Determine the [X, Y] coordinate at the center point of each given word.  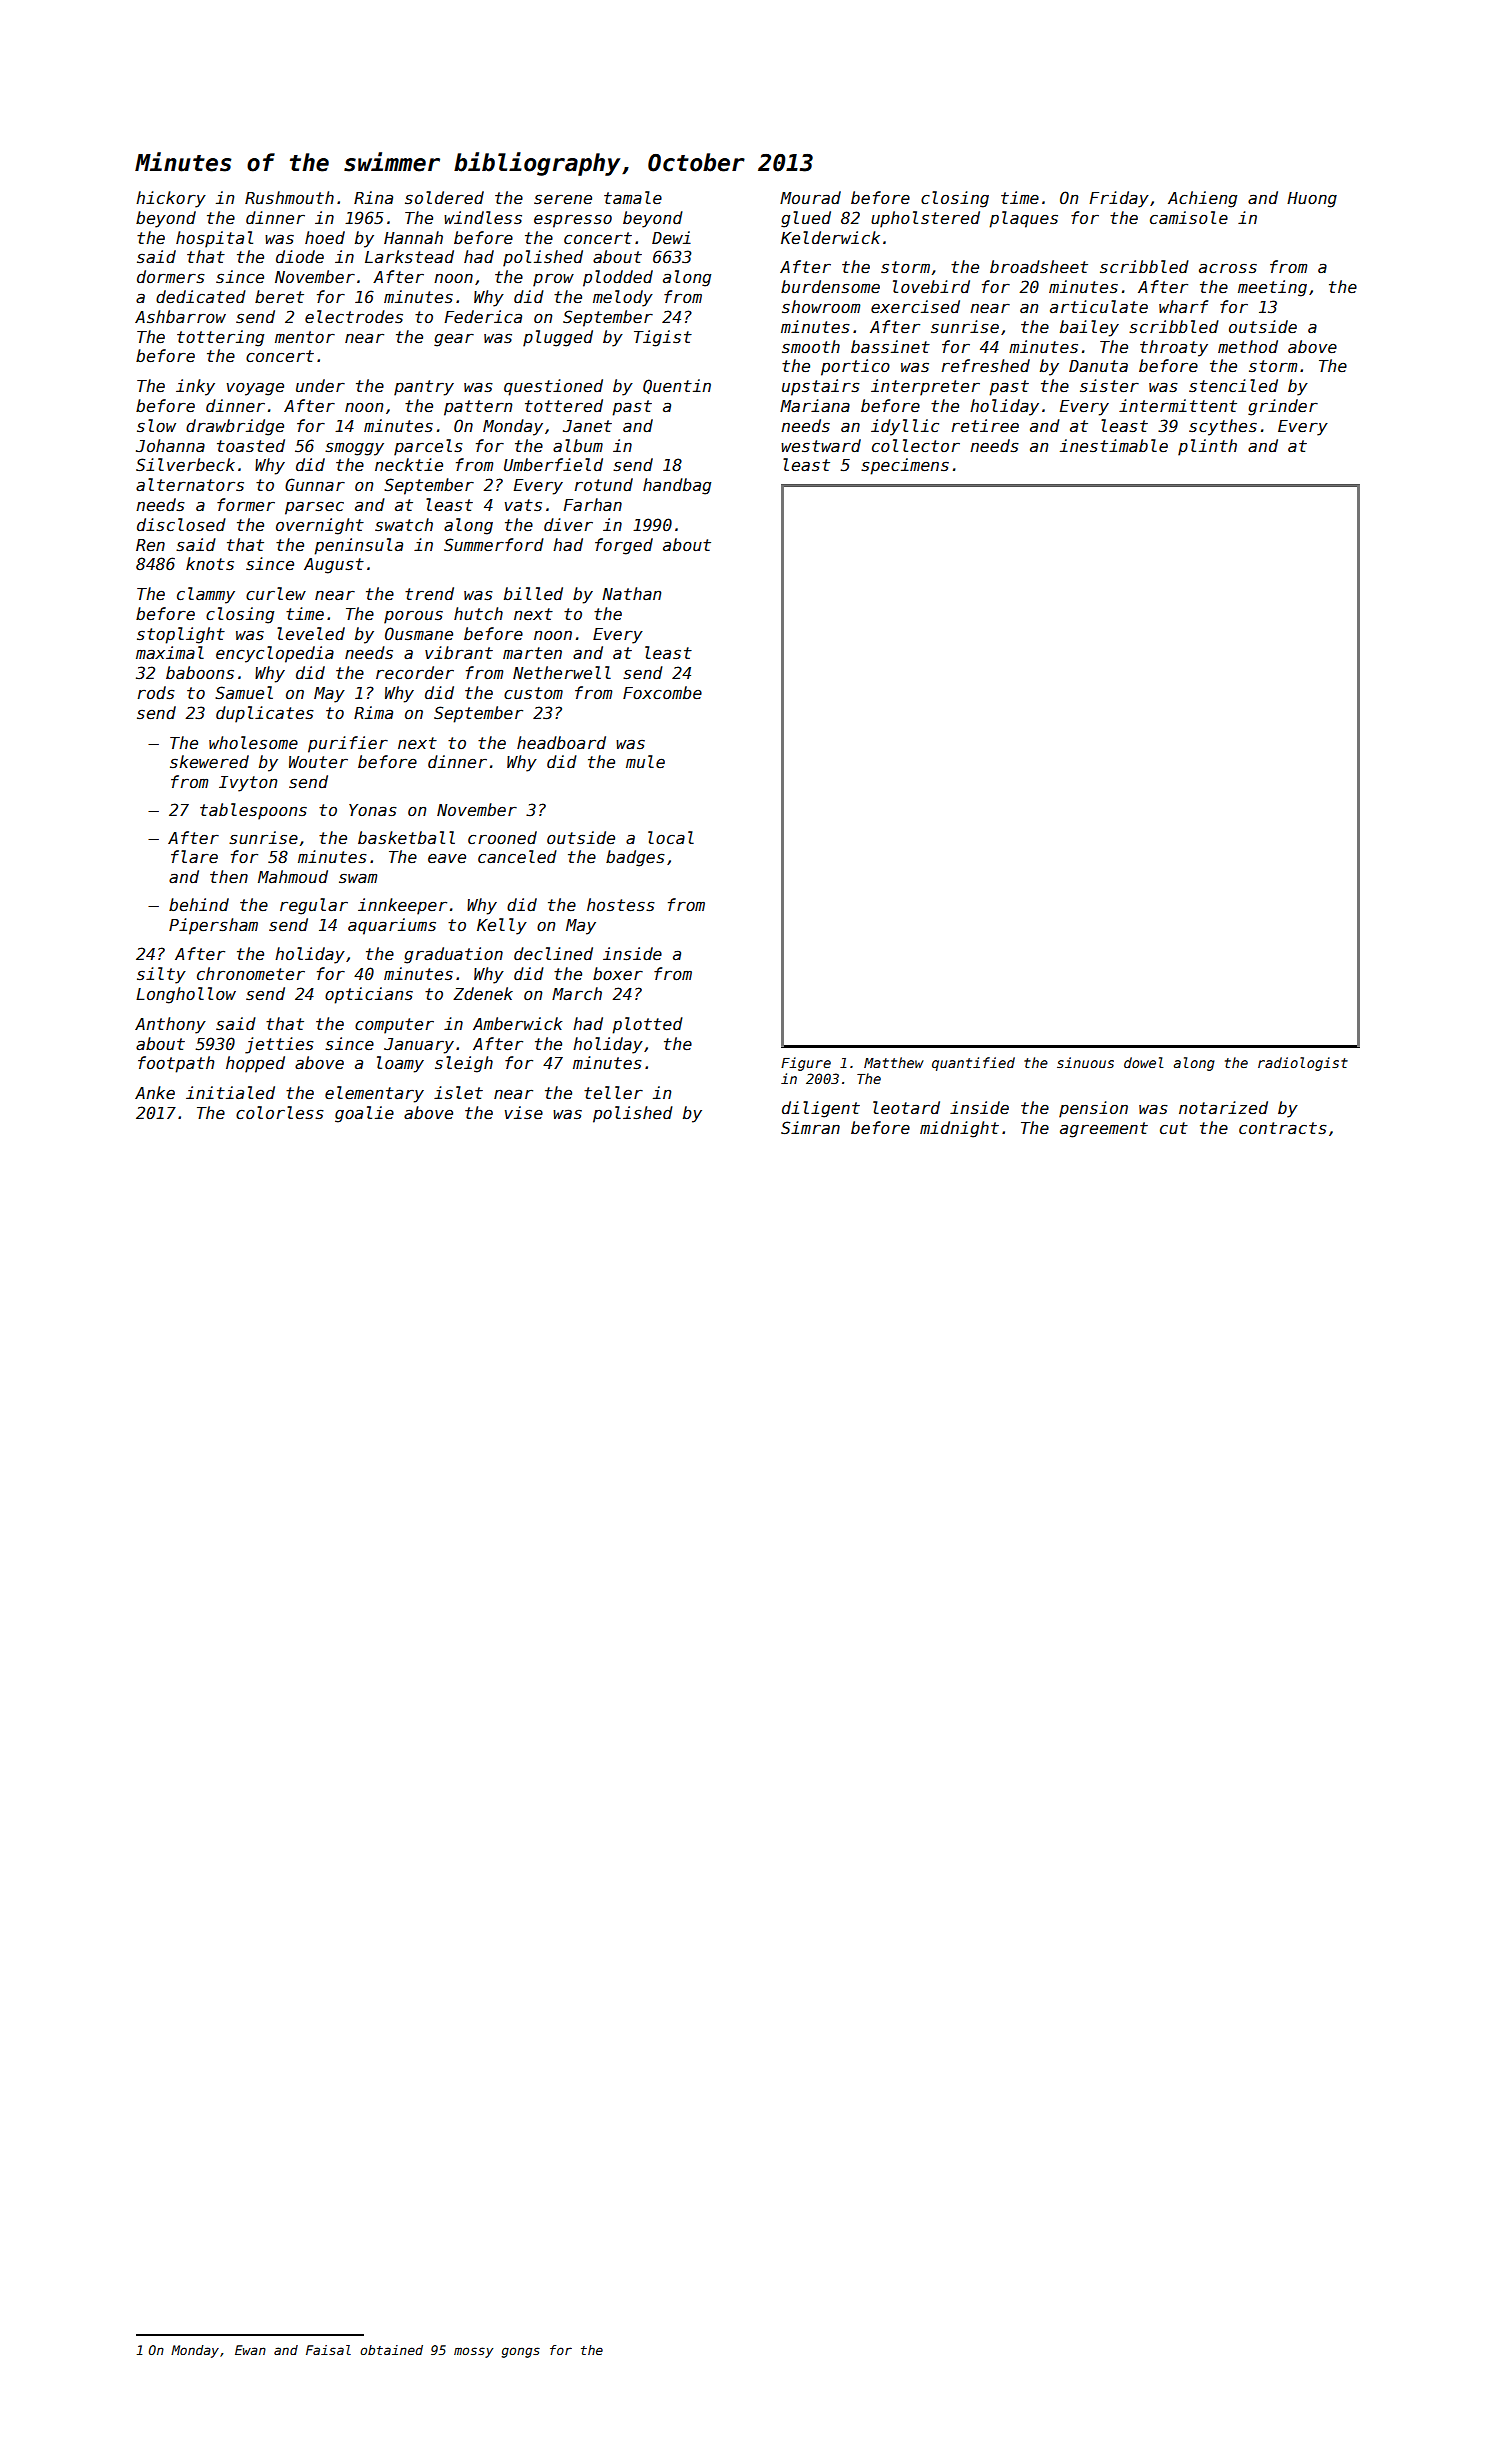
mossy [473, 2352]
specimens [905, 466]
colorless [280, 1113]
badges [635, 858]
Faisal [328, 2350]
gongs [521, 2352]
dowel [1144, 1062]
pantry [424, 388]
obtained [391, 2350]
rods [156, 693]
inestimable [1114, 446]
